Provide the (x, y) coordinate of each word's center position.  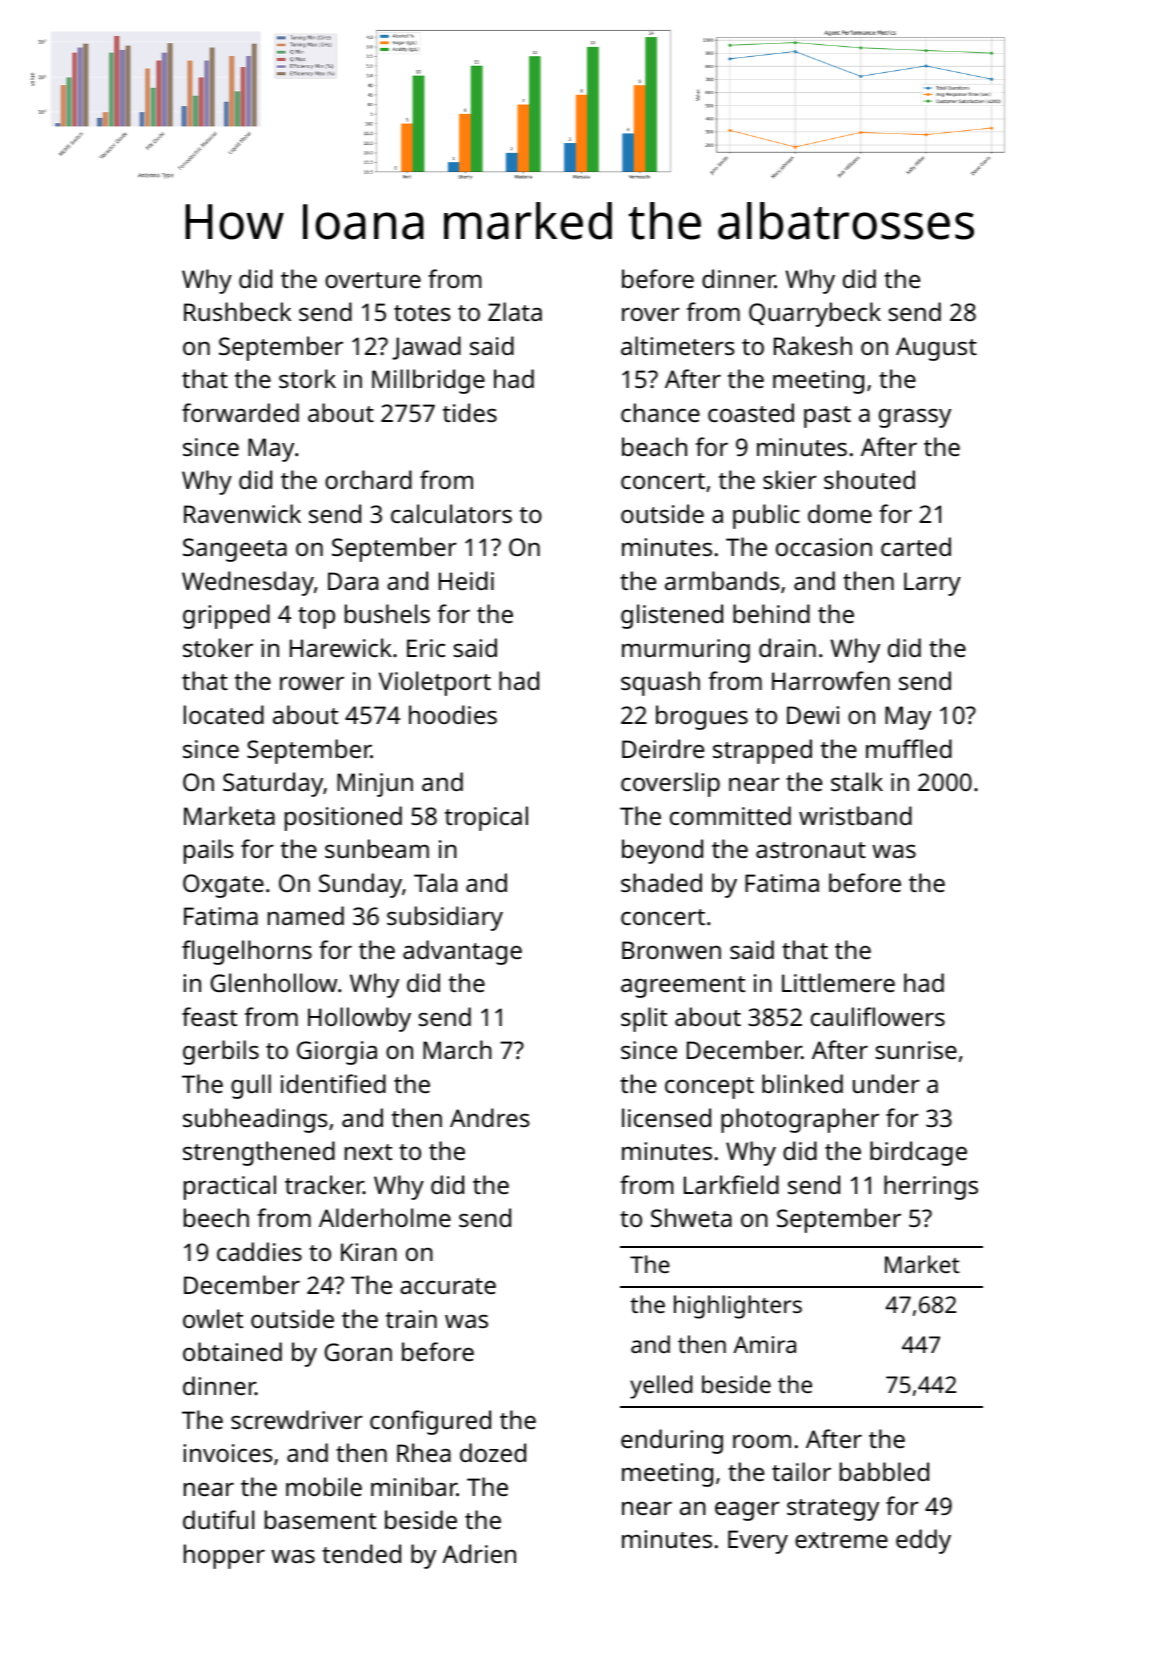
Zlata (515, 311)
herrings (931, 1187)
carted (916, 546)
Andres (490, 1117)
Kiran (369, 1252)
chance (660, 412)
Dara (353, 581)
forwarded (240, 412)
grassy (915, 418)
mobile (324, 1486)
